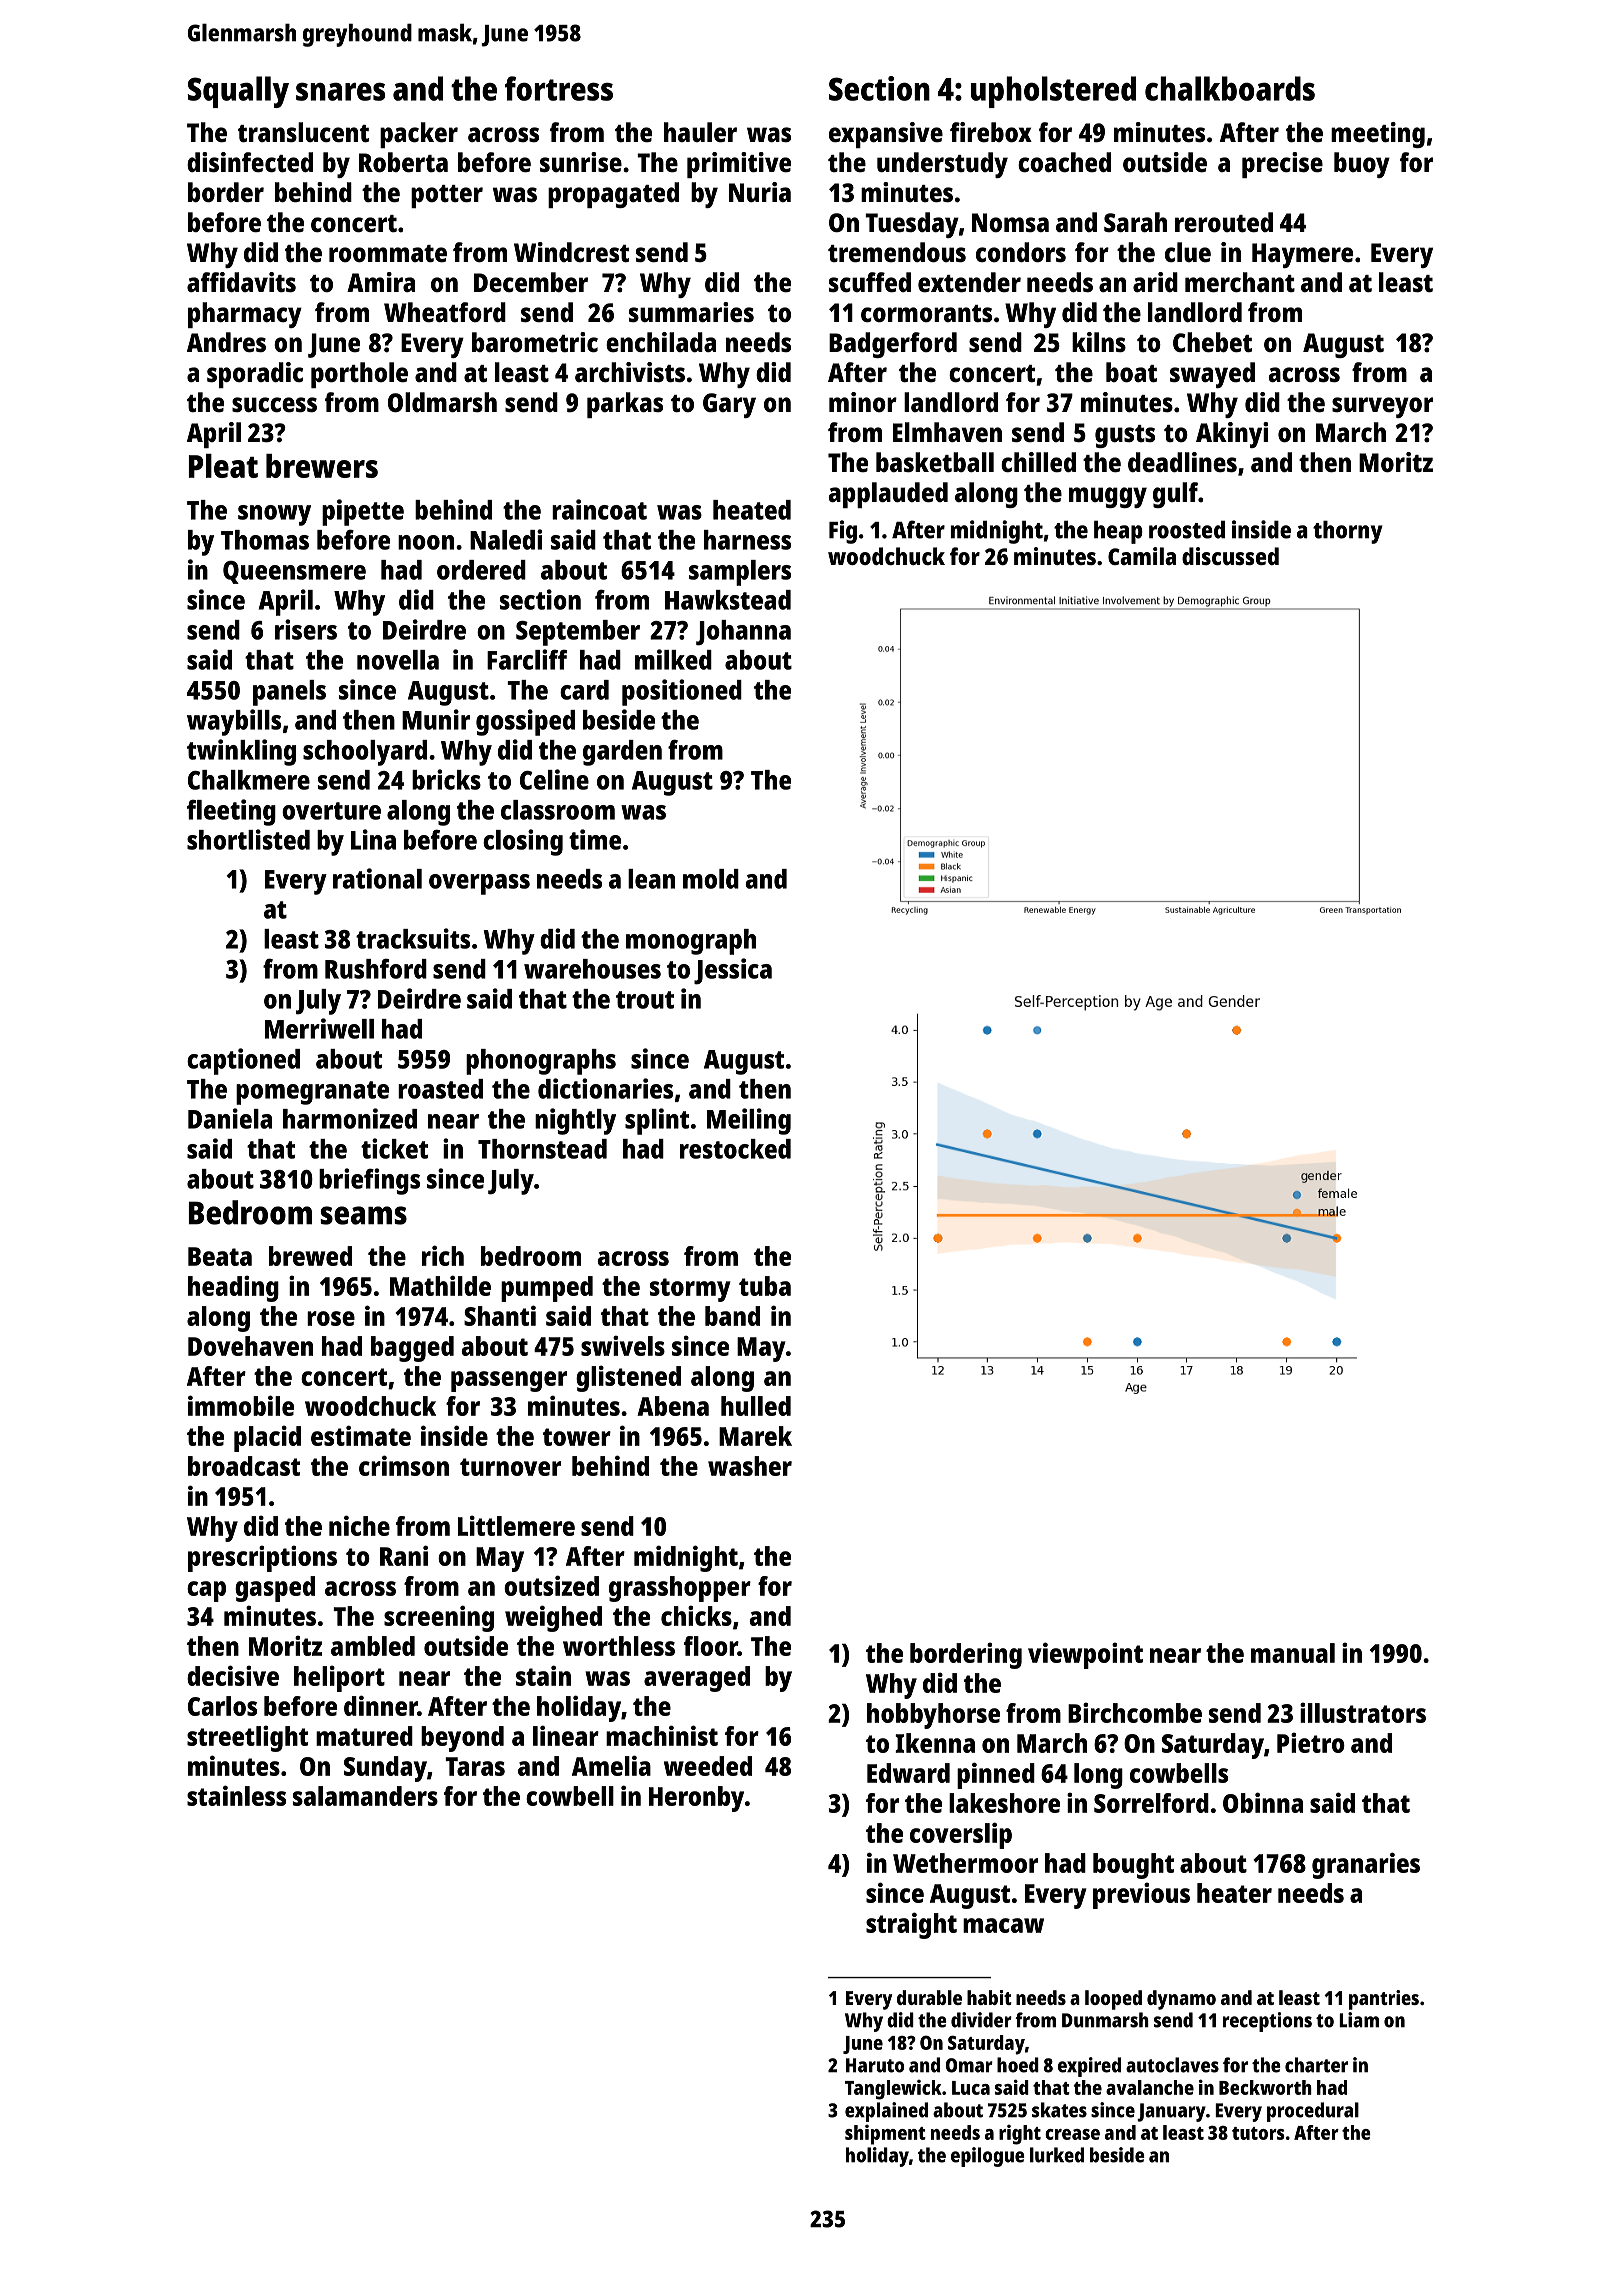 The image size is (1620, 2292). What do you see at coordinates (1118, 532) in the image?
I see `heap` at bounding box center [1118, 532].
